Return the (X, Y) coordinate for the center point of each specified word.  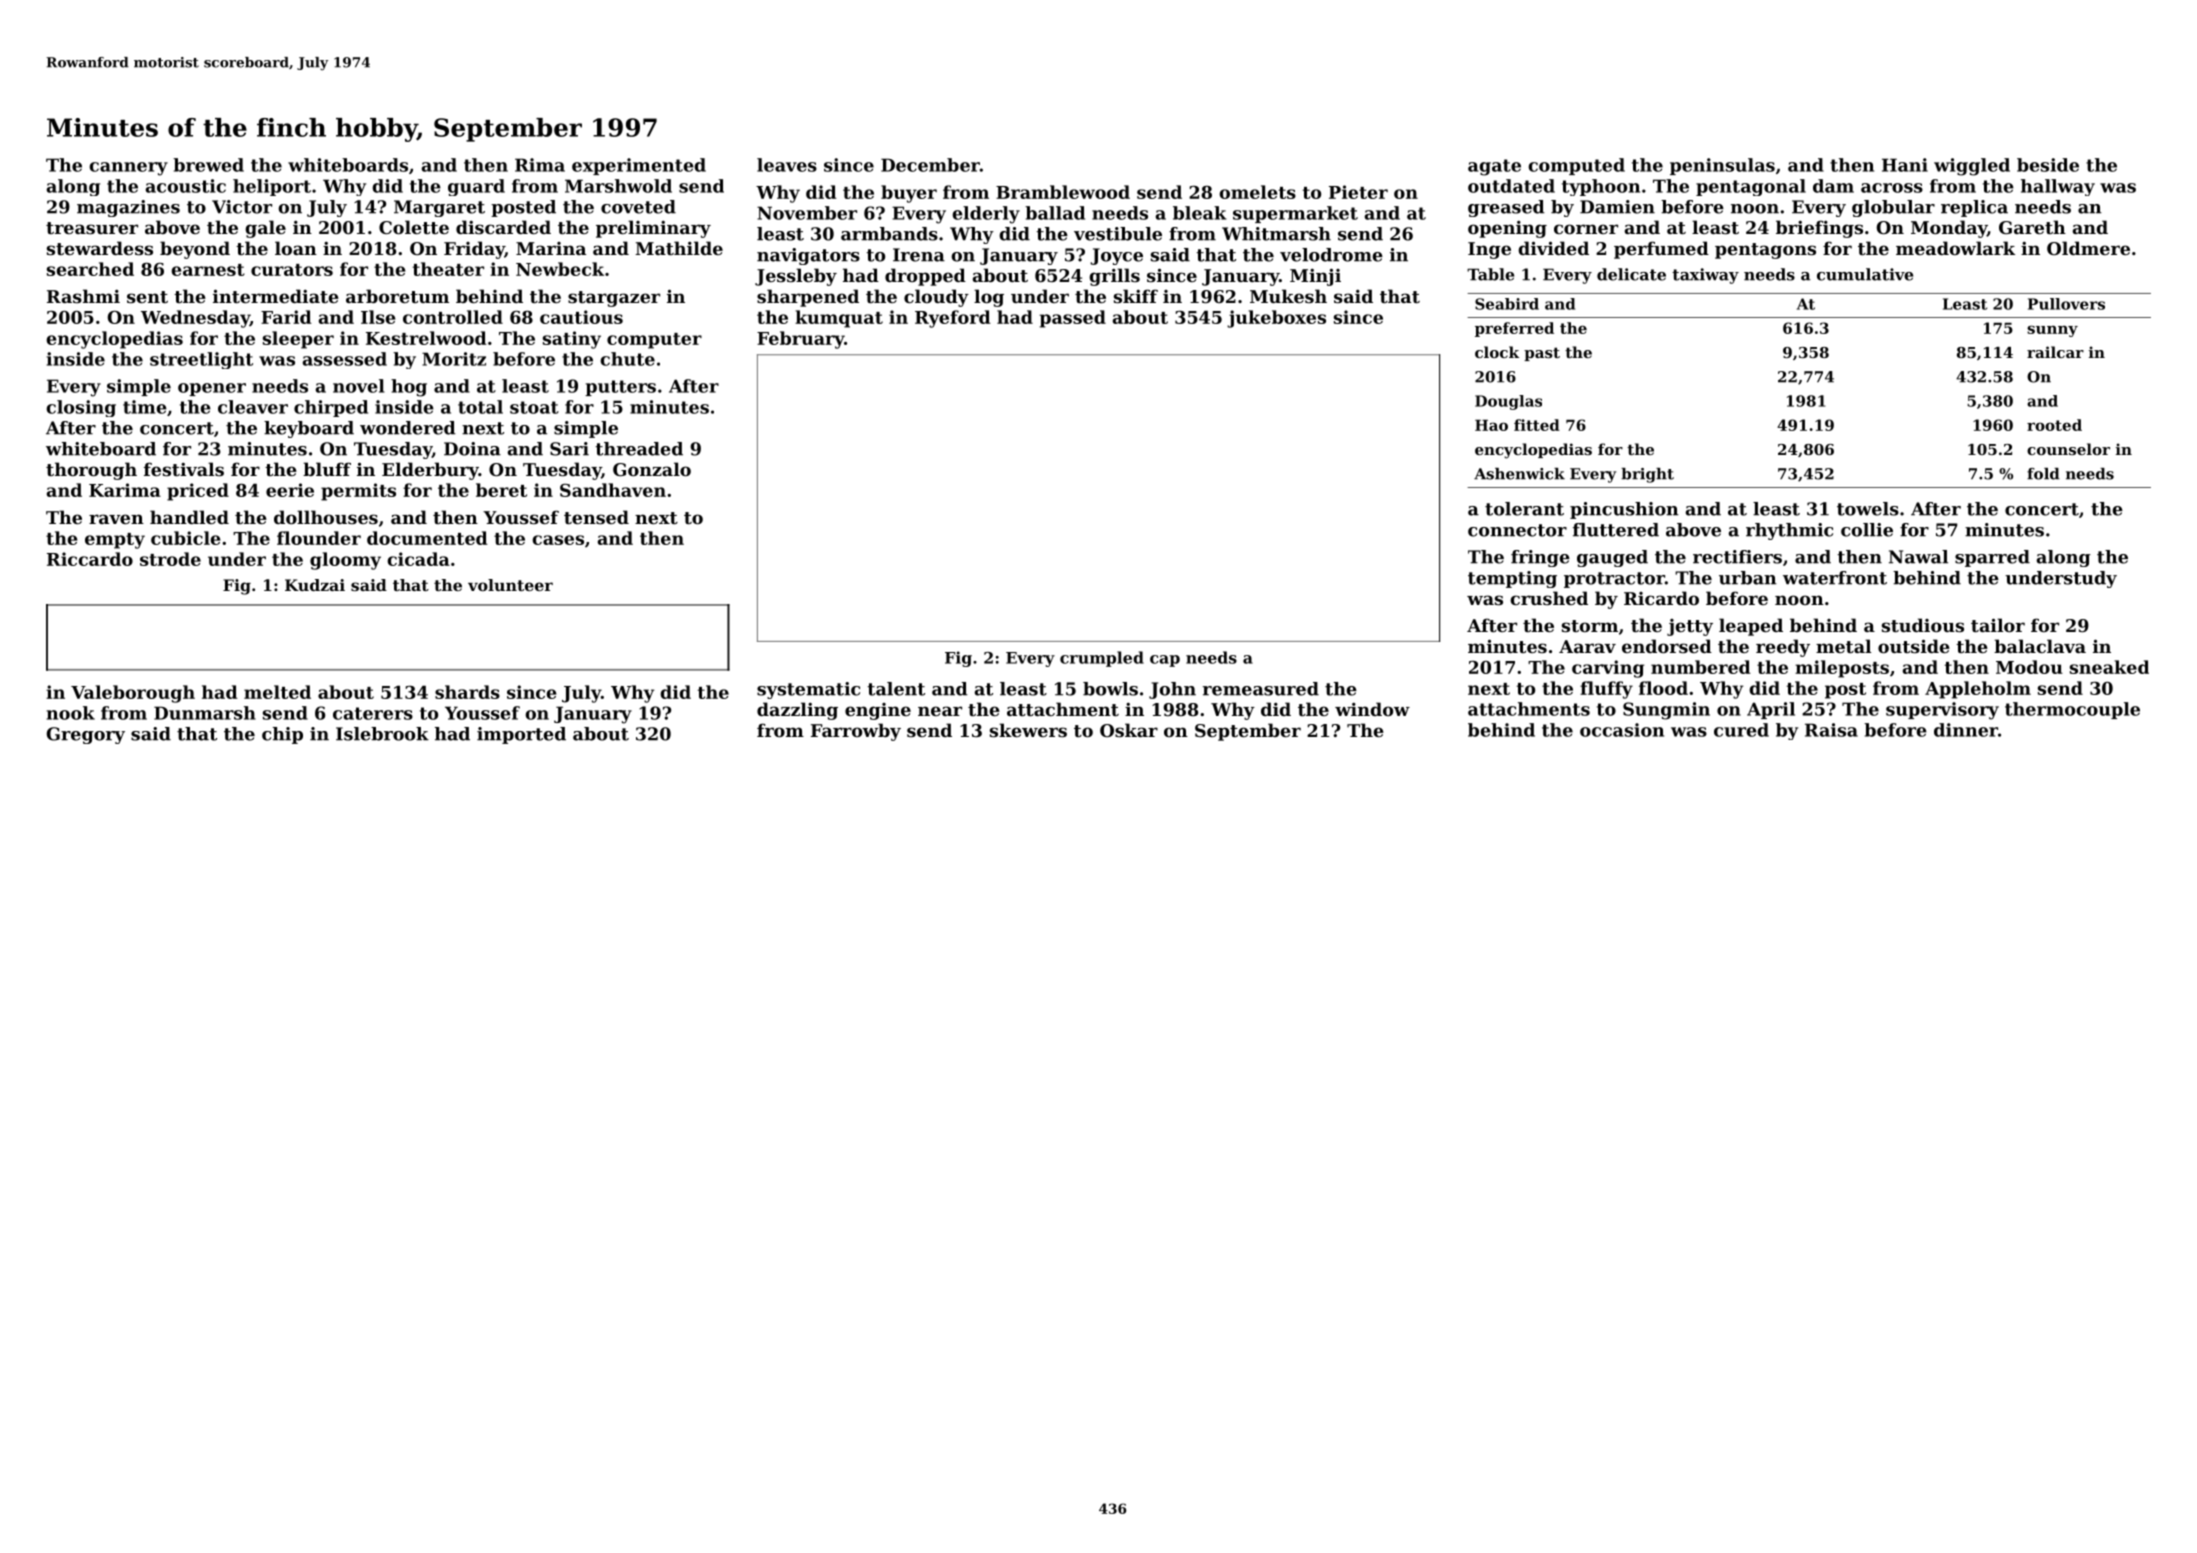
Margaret (439, 208)
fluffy (1606, 690)
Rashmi (83, 296)
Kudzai (315, 585)
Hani (1905, 165)
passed (1073, 319)
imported (521, 735)
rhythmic (1789, 531)
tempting (1512, 579)
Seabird (1507, 304)
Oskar (1129, 730)
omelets (1257, 192)
